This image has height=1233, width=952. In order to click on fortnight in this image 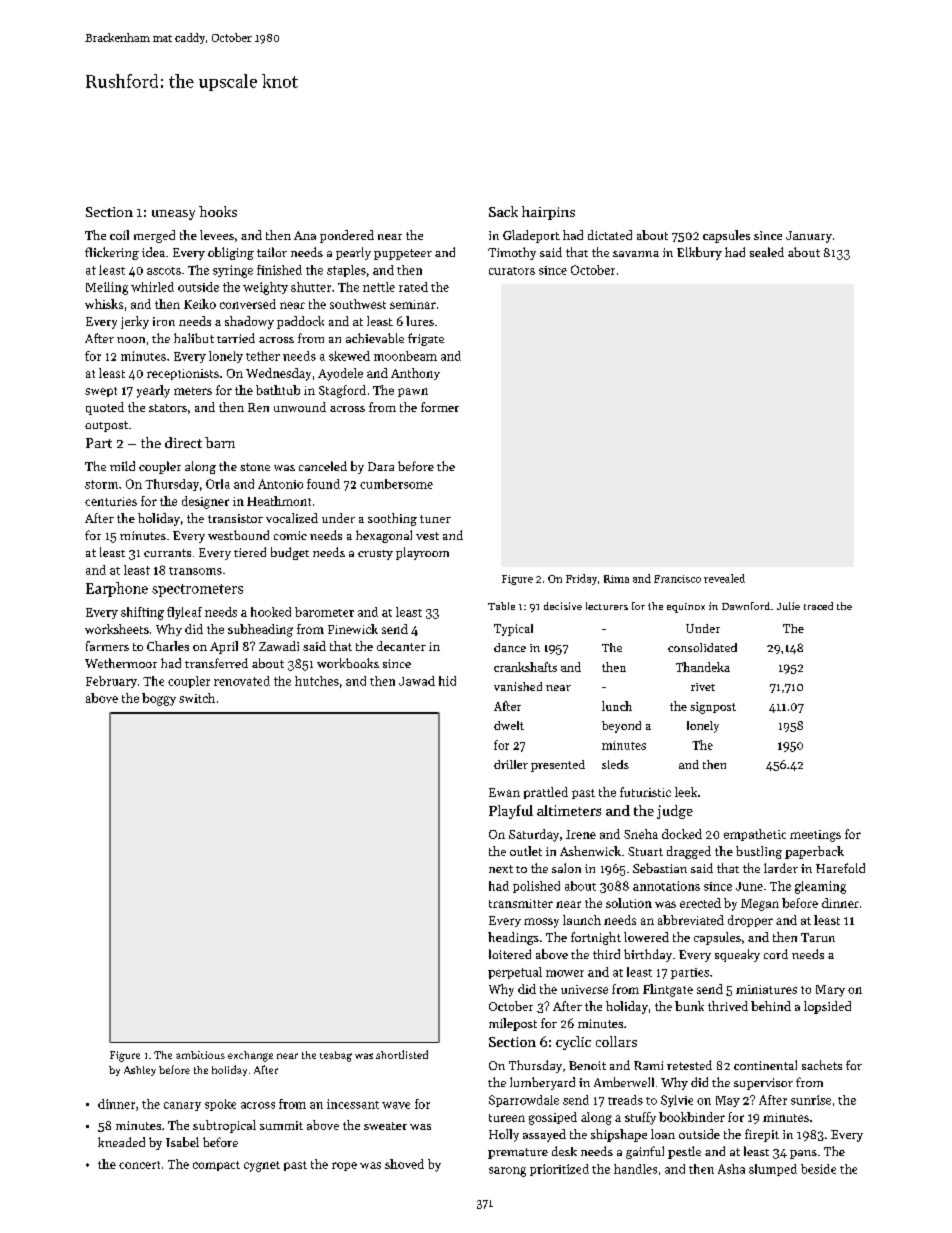, I will do `click(596, 938)`.
